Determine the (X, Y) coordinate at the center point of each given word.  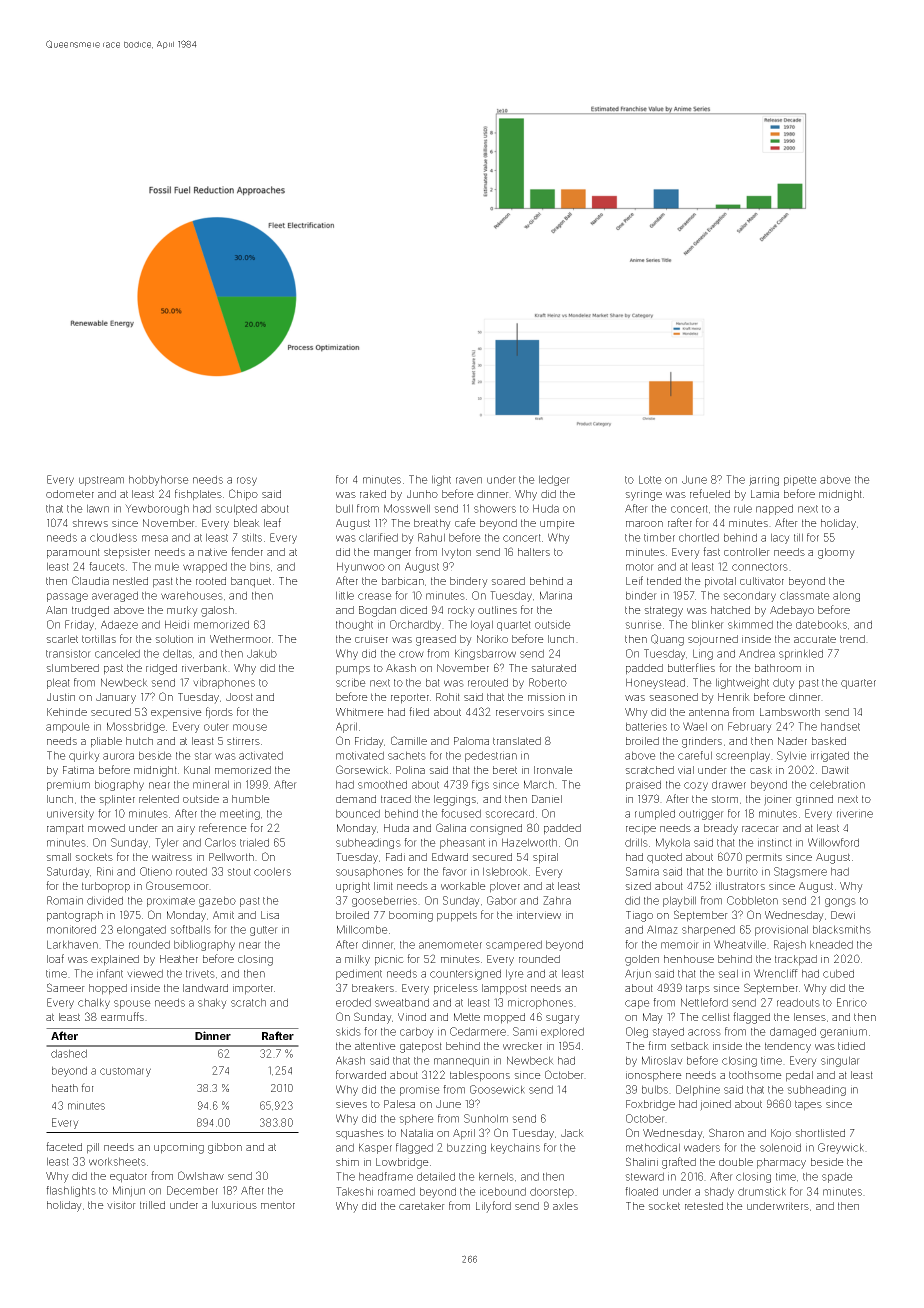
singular (840, 1061)
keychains (515, 1148)
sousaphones (369, 872)
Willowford (833, 842)
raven (469, 480)
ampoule (68, 727)
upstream (101, 481)
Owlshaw (201, 1175)
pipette (800, 480)
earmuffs (122, 1016)
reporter (410, 698)
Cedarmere (478, 1031)
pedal (799, 1076)
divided (105, 900)
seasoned (673, 697)
